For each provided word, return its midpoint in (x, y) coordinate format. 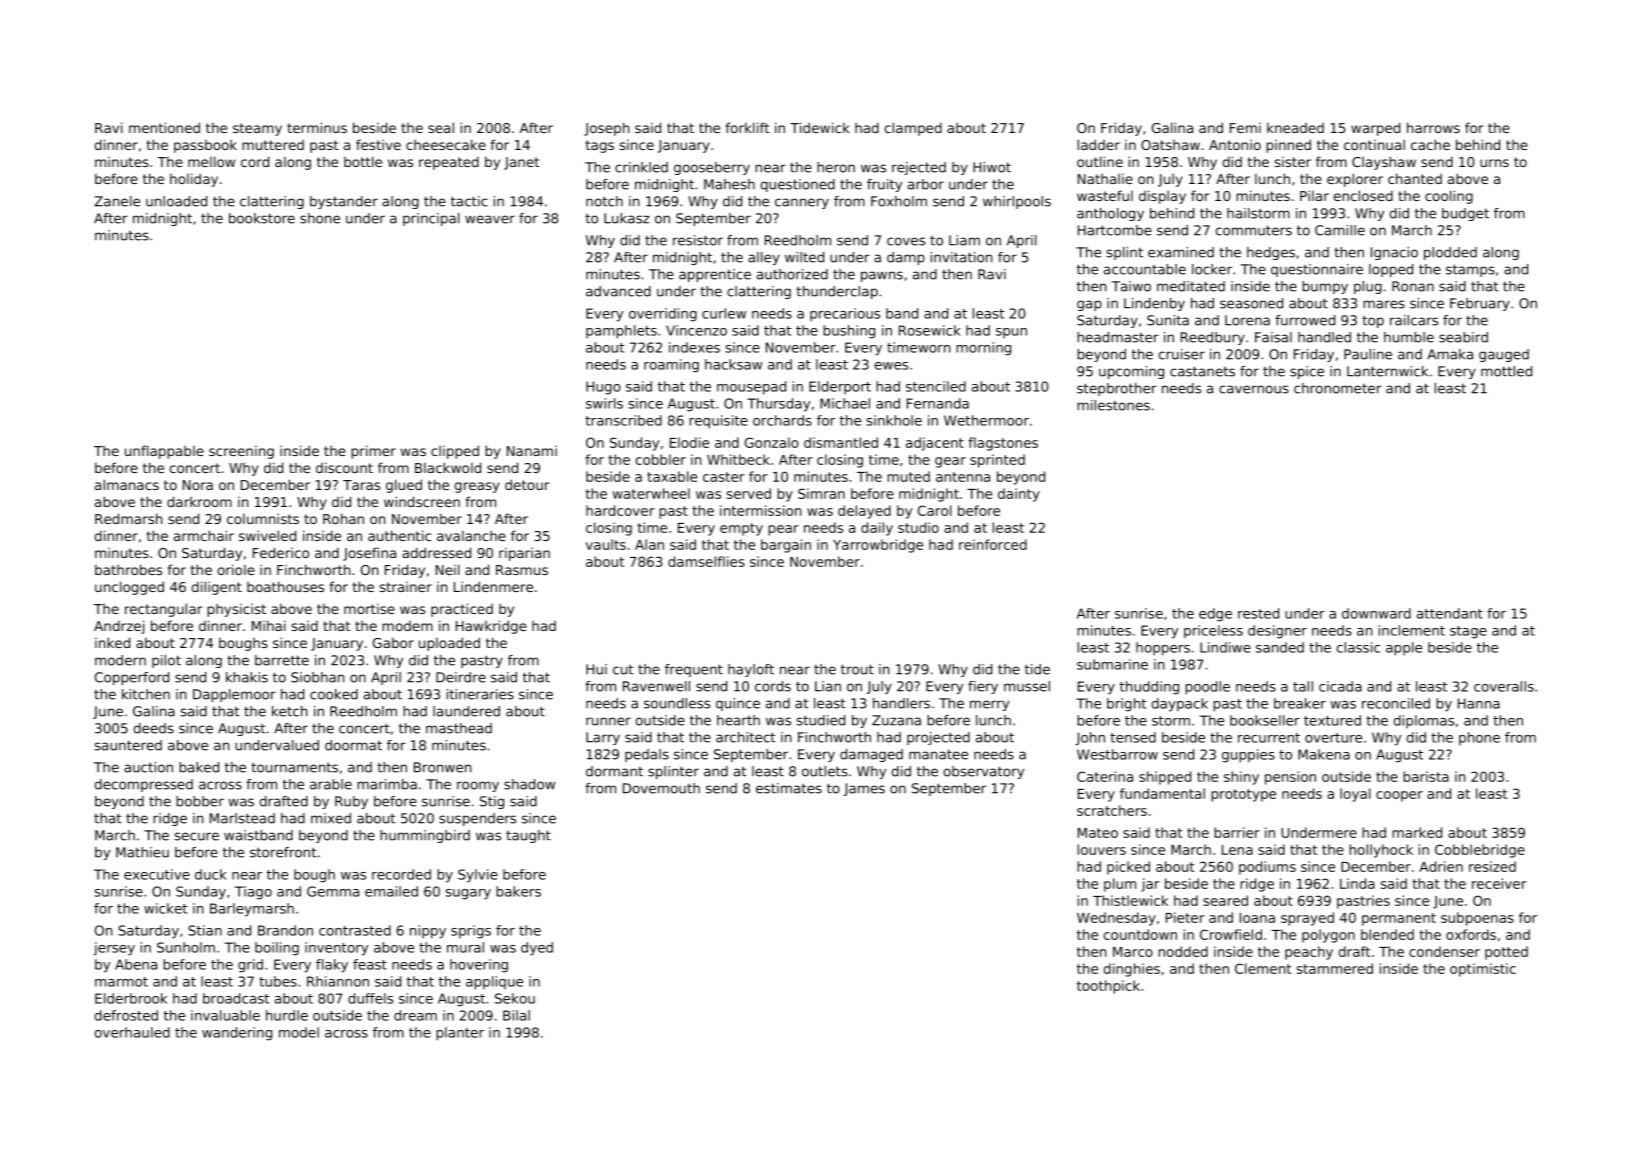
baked (199, 767)
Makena (1324, 754)
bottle (363, 161)
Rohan (343, 518)
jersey (114, 949)
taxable (672, 476)
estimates (789, 788)
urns (1494, 163)
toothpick (1108, 987)
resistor (698, 240)
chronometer (1338, 388)
